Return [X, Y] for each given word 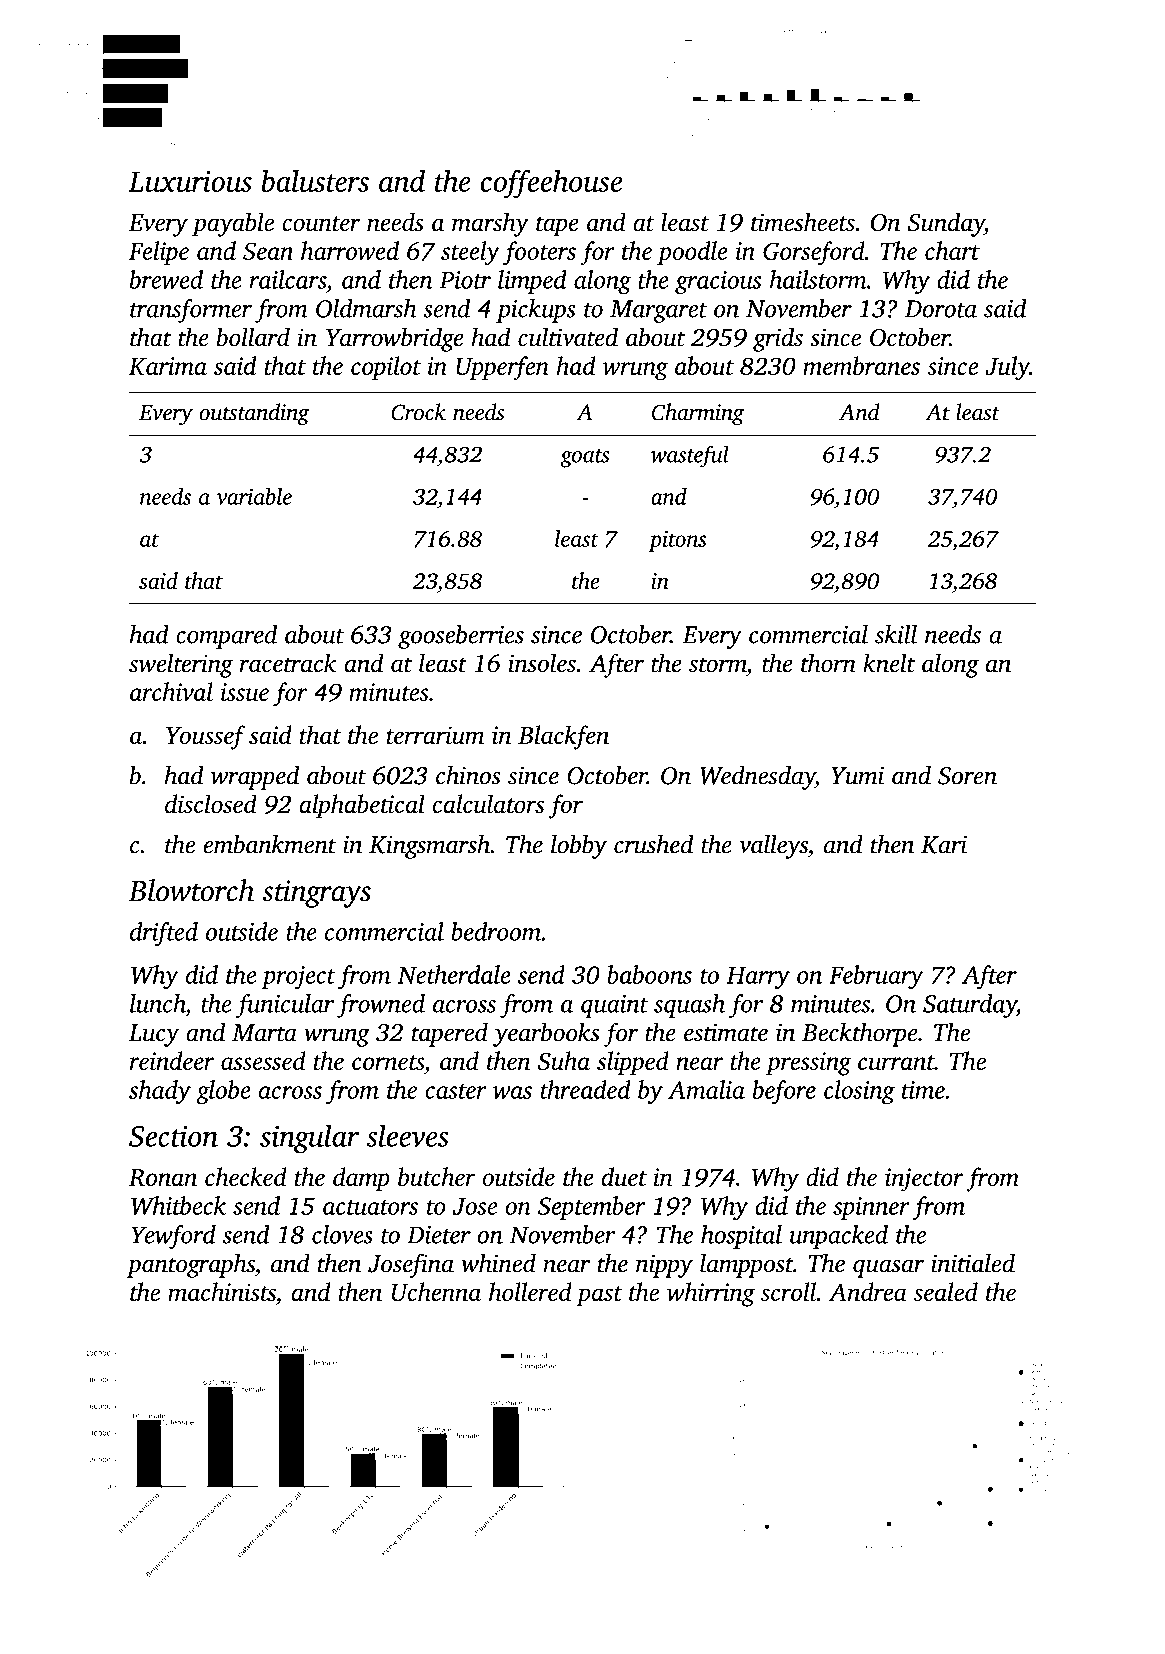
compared [226, 637]
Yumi [857, 775]
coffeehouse [551, 184]
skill [896, 634]
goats [584, 458]
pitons [677, 541]
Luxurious [190, 181]
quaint [614, 1006]
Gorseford [814, 253]
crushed [653, 844]
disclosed [211, 803]
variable [254, 496]
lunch [157, 1003]
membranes [861, 365]
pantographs [191, 1265]
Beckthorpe [860, 1034]
